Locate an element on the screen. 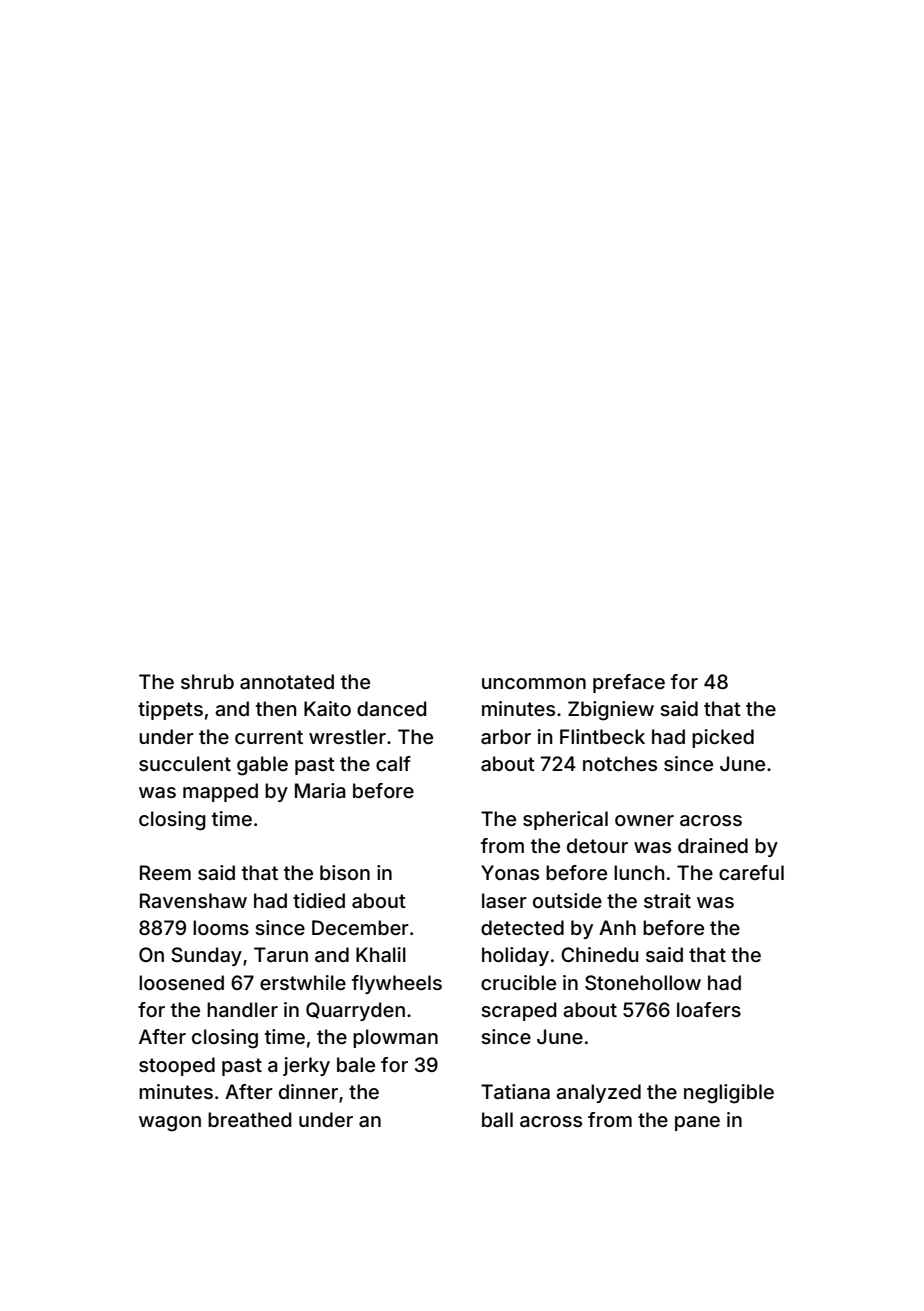  tippets is located at coordinates (170, 710).
